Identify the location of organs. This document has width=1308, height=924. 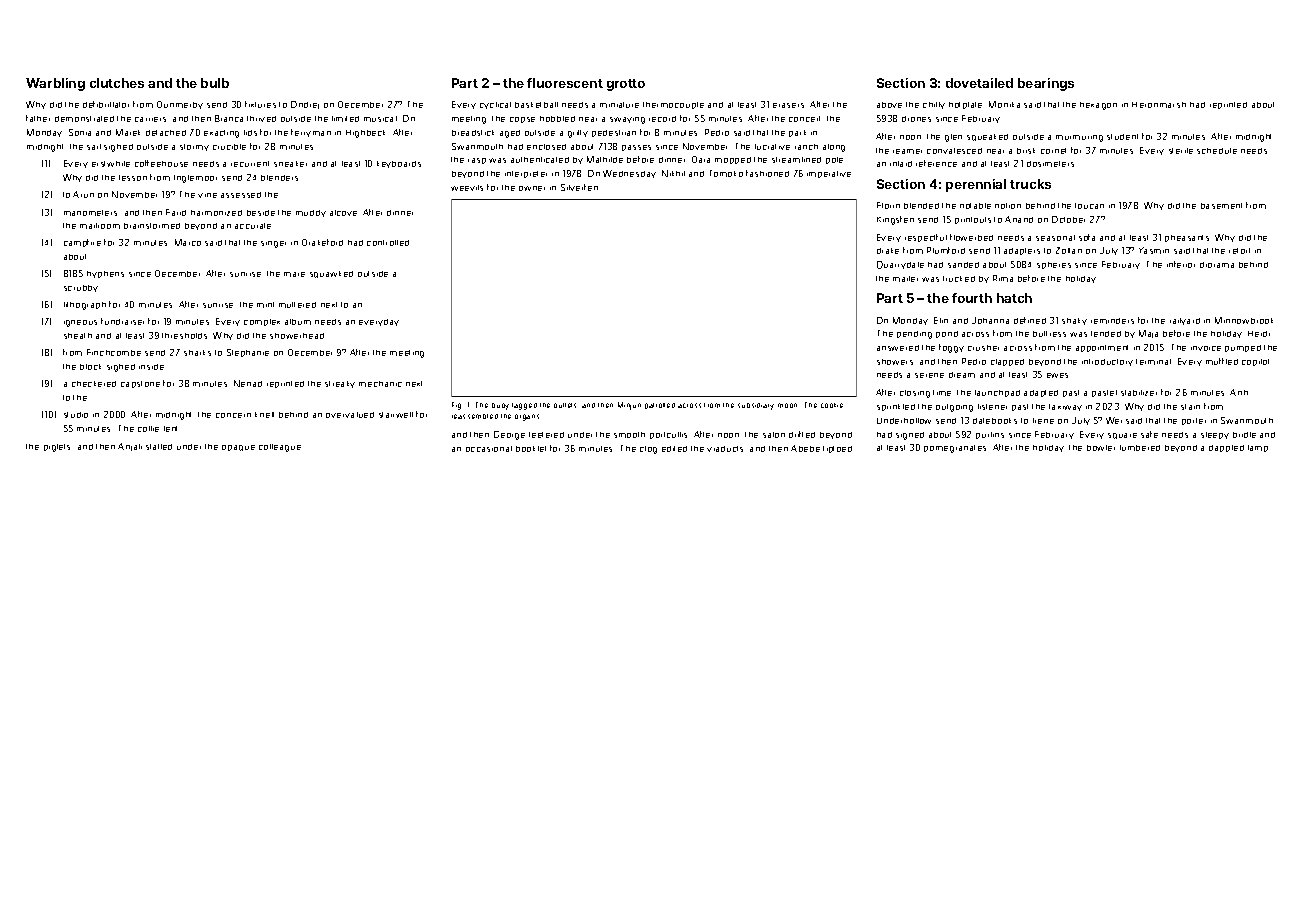
(527, 417).
